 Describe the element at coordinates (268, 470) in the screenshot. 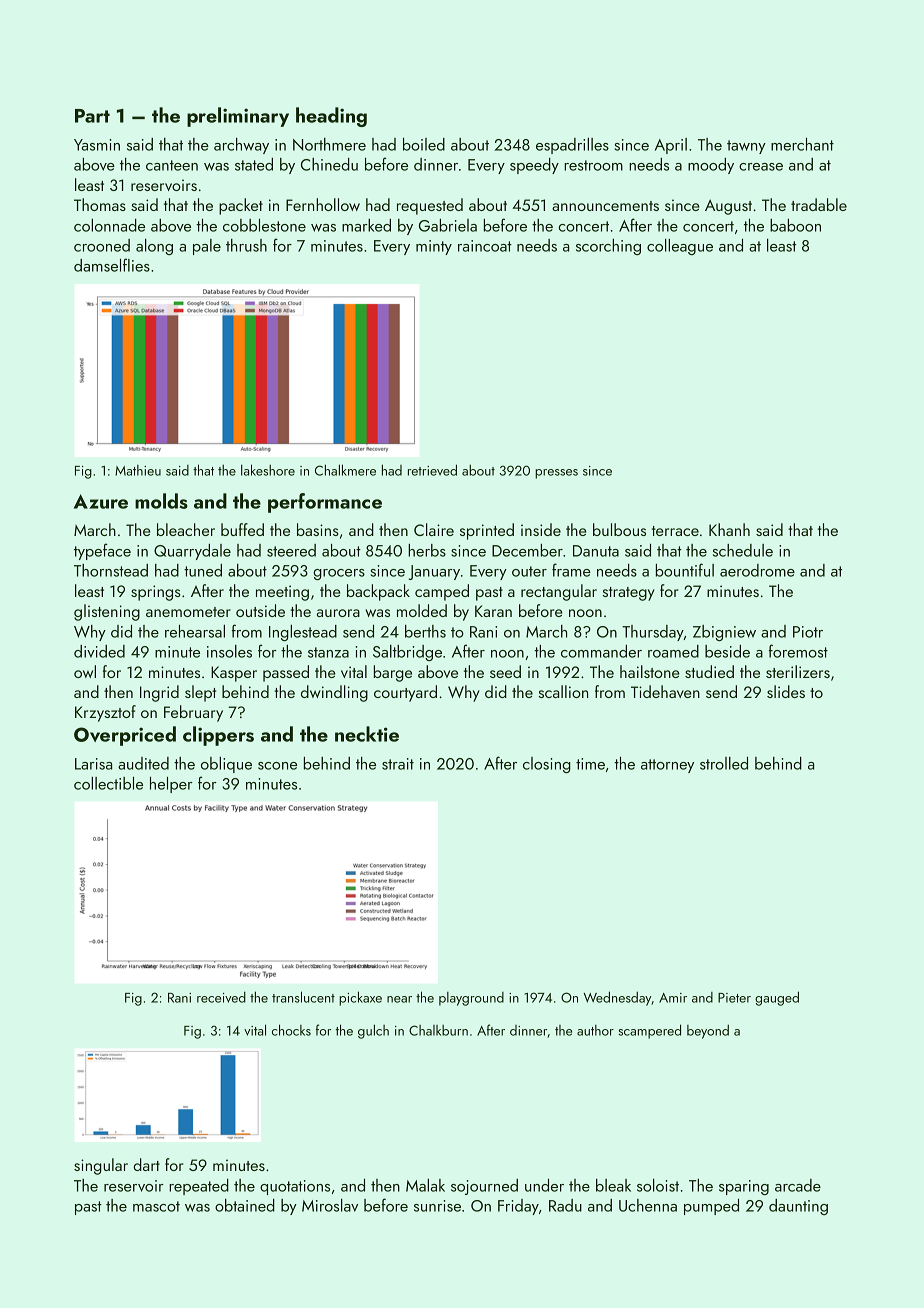

I see `lakeshore` at that location.
